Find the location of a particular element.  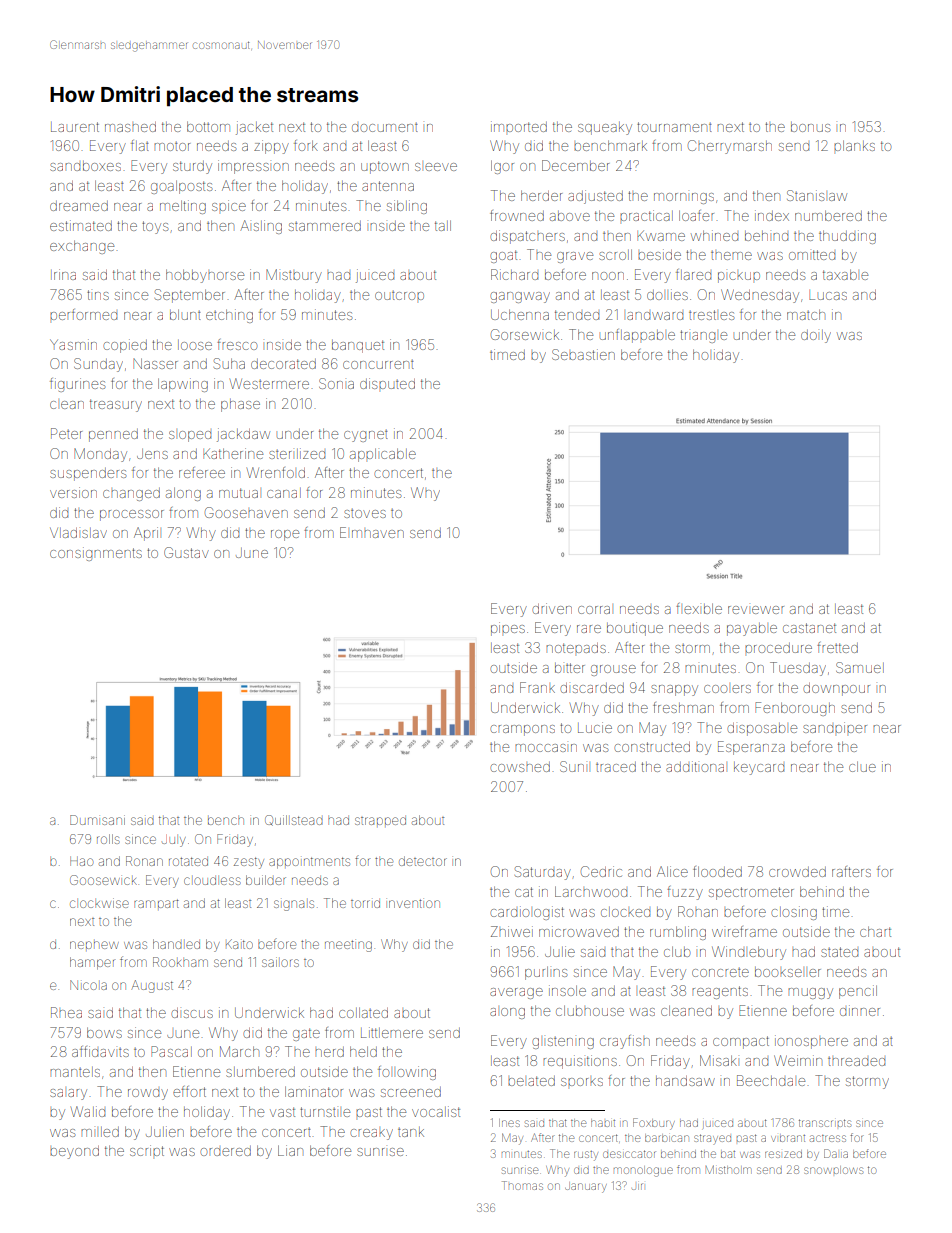

Dumisani is located at coordinates (97, 820).
